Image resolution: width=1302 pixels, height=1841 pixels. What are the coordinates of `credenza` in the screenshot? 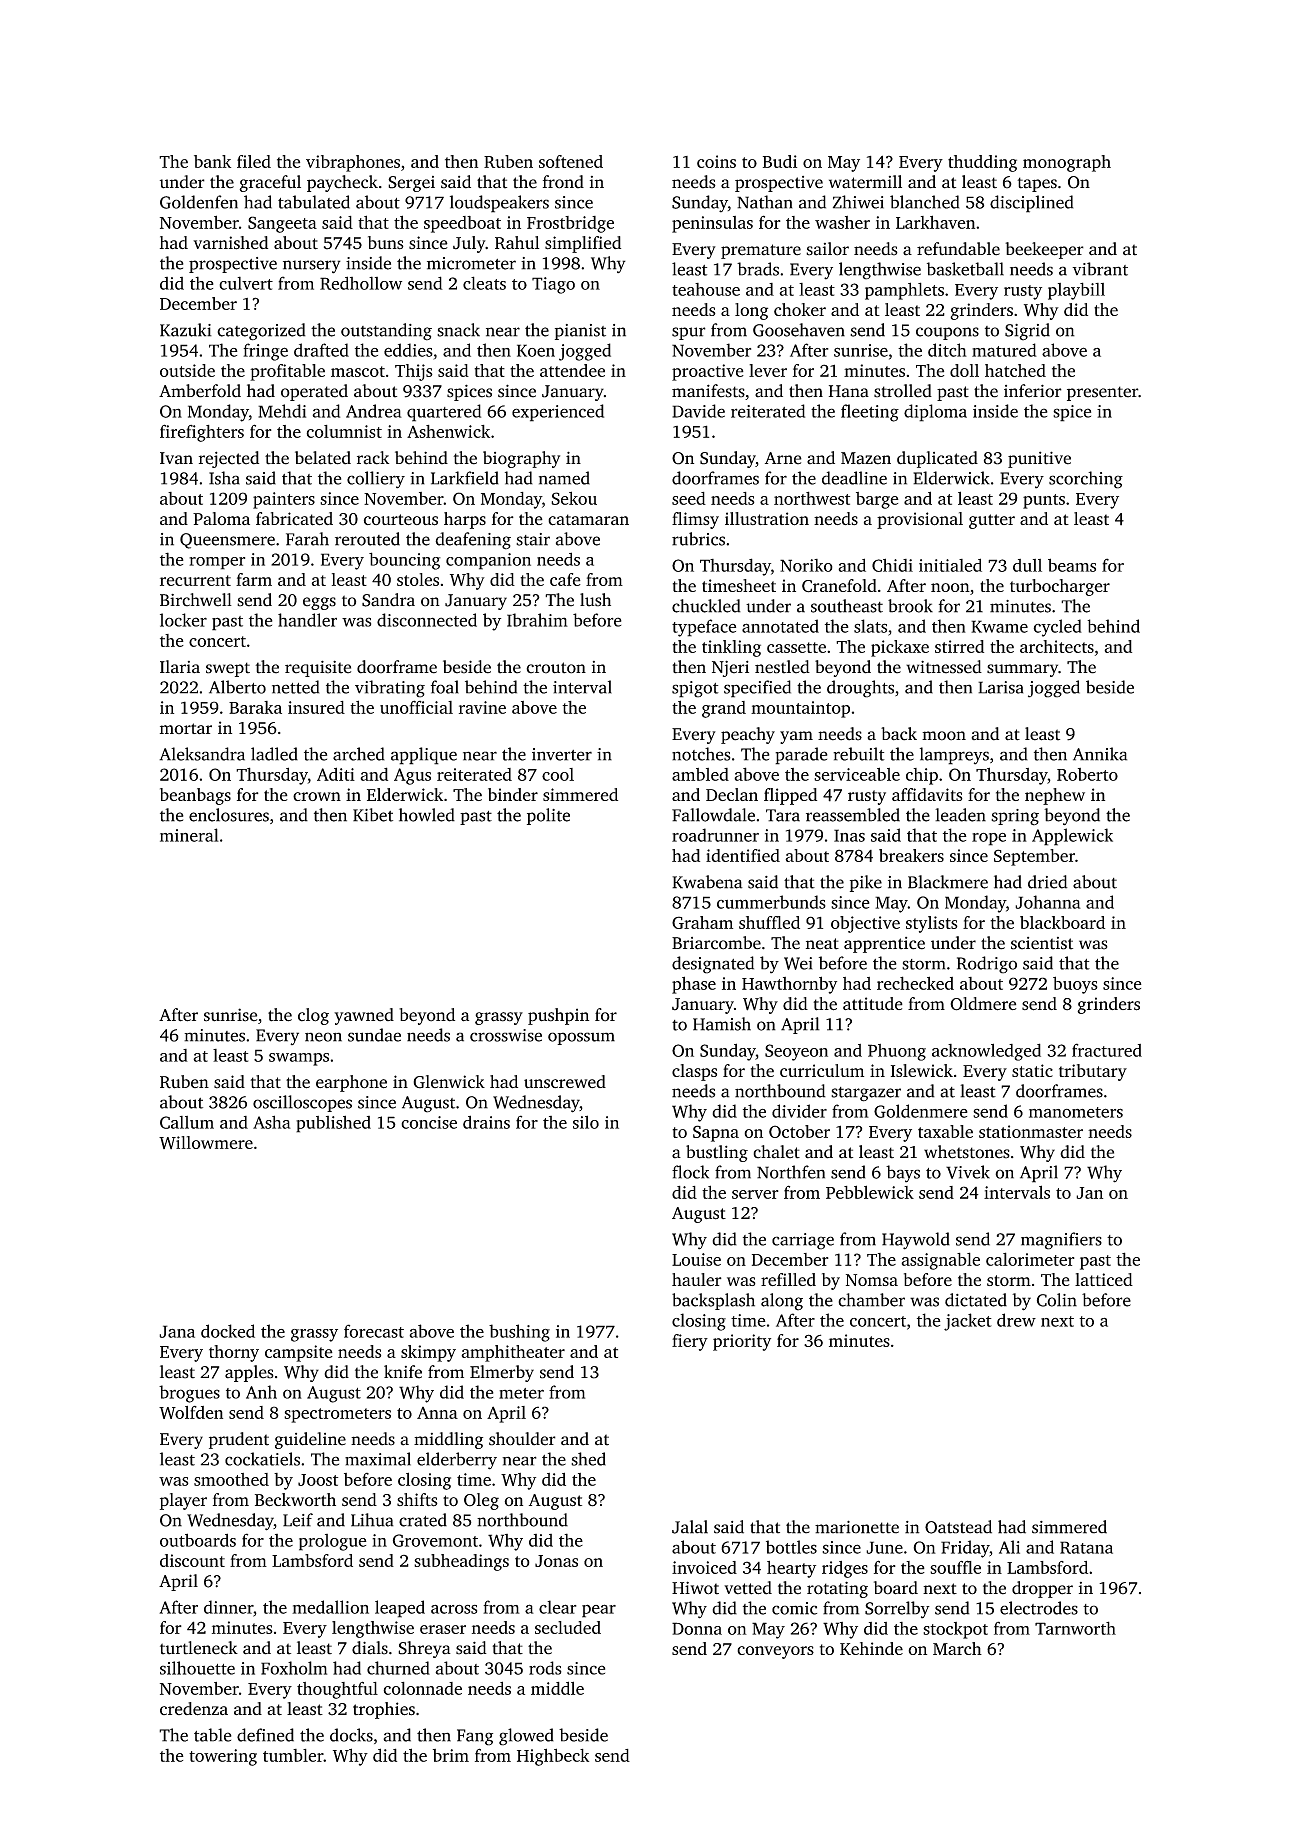 It's located at (194, 1709).
